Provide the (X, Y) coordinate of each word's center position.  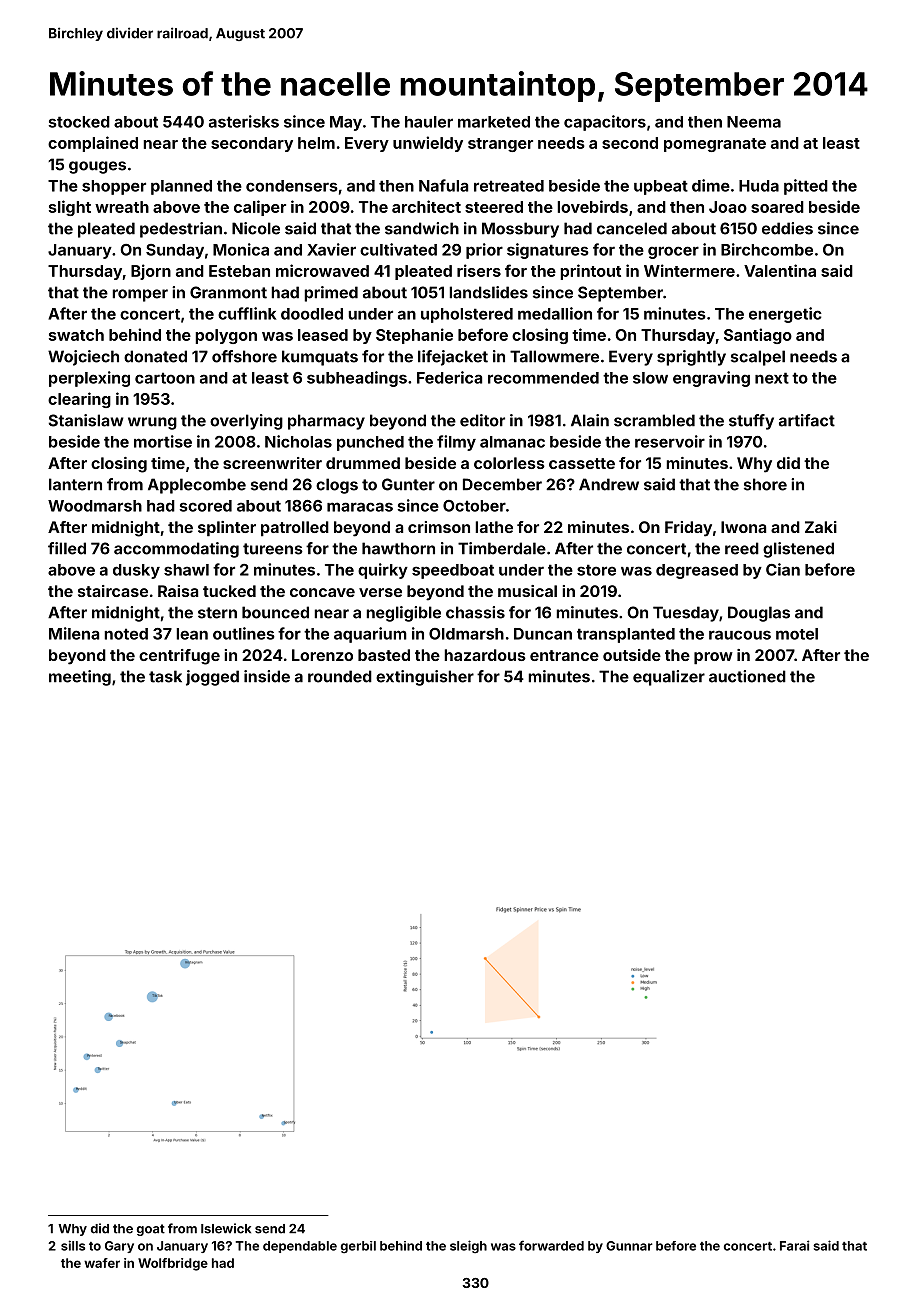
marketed (494, 122)
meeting (80, 678)
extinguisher (425, 678)
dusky (136, 571)
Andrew (609, 484)
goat (151, 1230)
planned (181, 187)
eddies (787, 228)
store (596, 570)
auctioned (747, 676)
